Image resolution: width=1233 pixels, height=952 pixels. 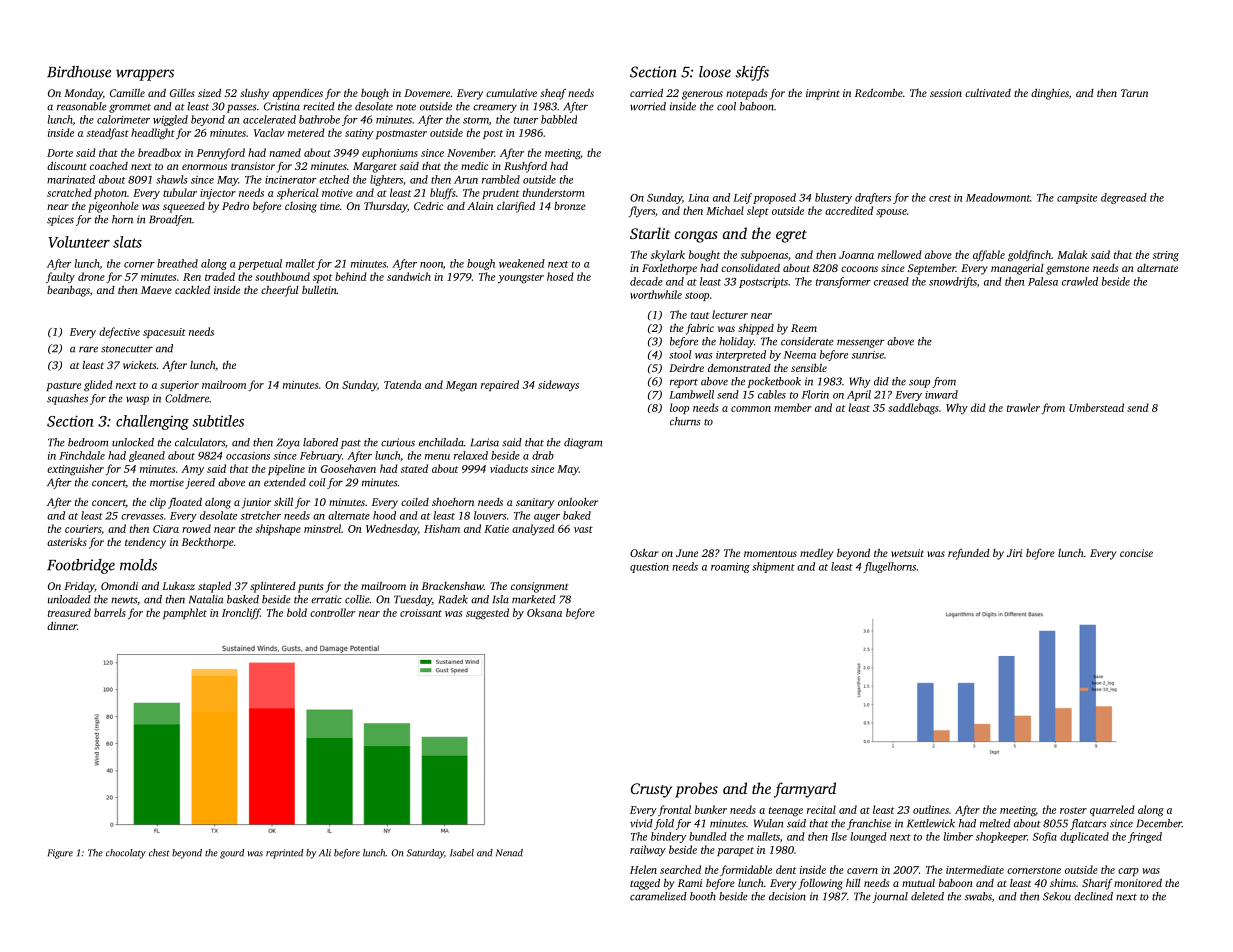 What do you see at coordinates (696, 790) in the page?
I see `probes` at bounding box center [696, 790].
